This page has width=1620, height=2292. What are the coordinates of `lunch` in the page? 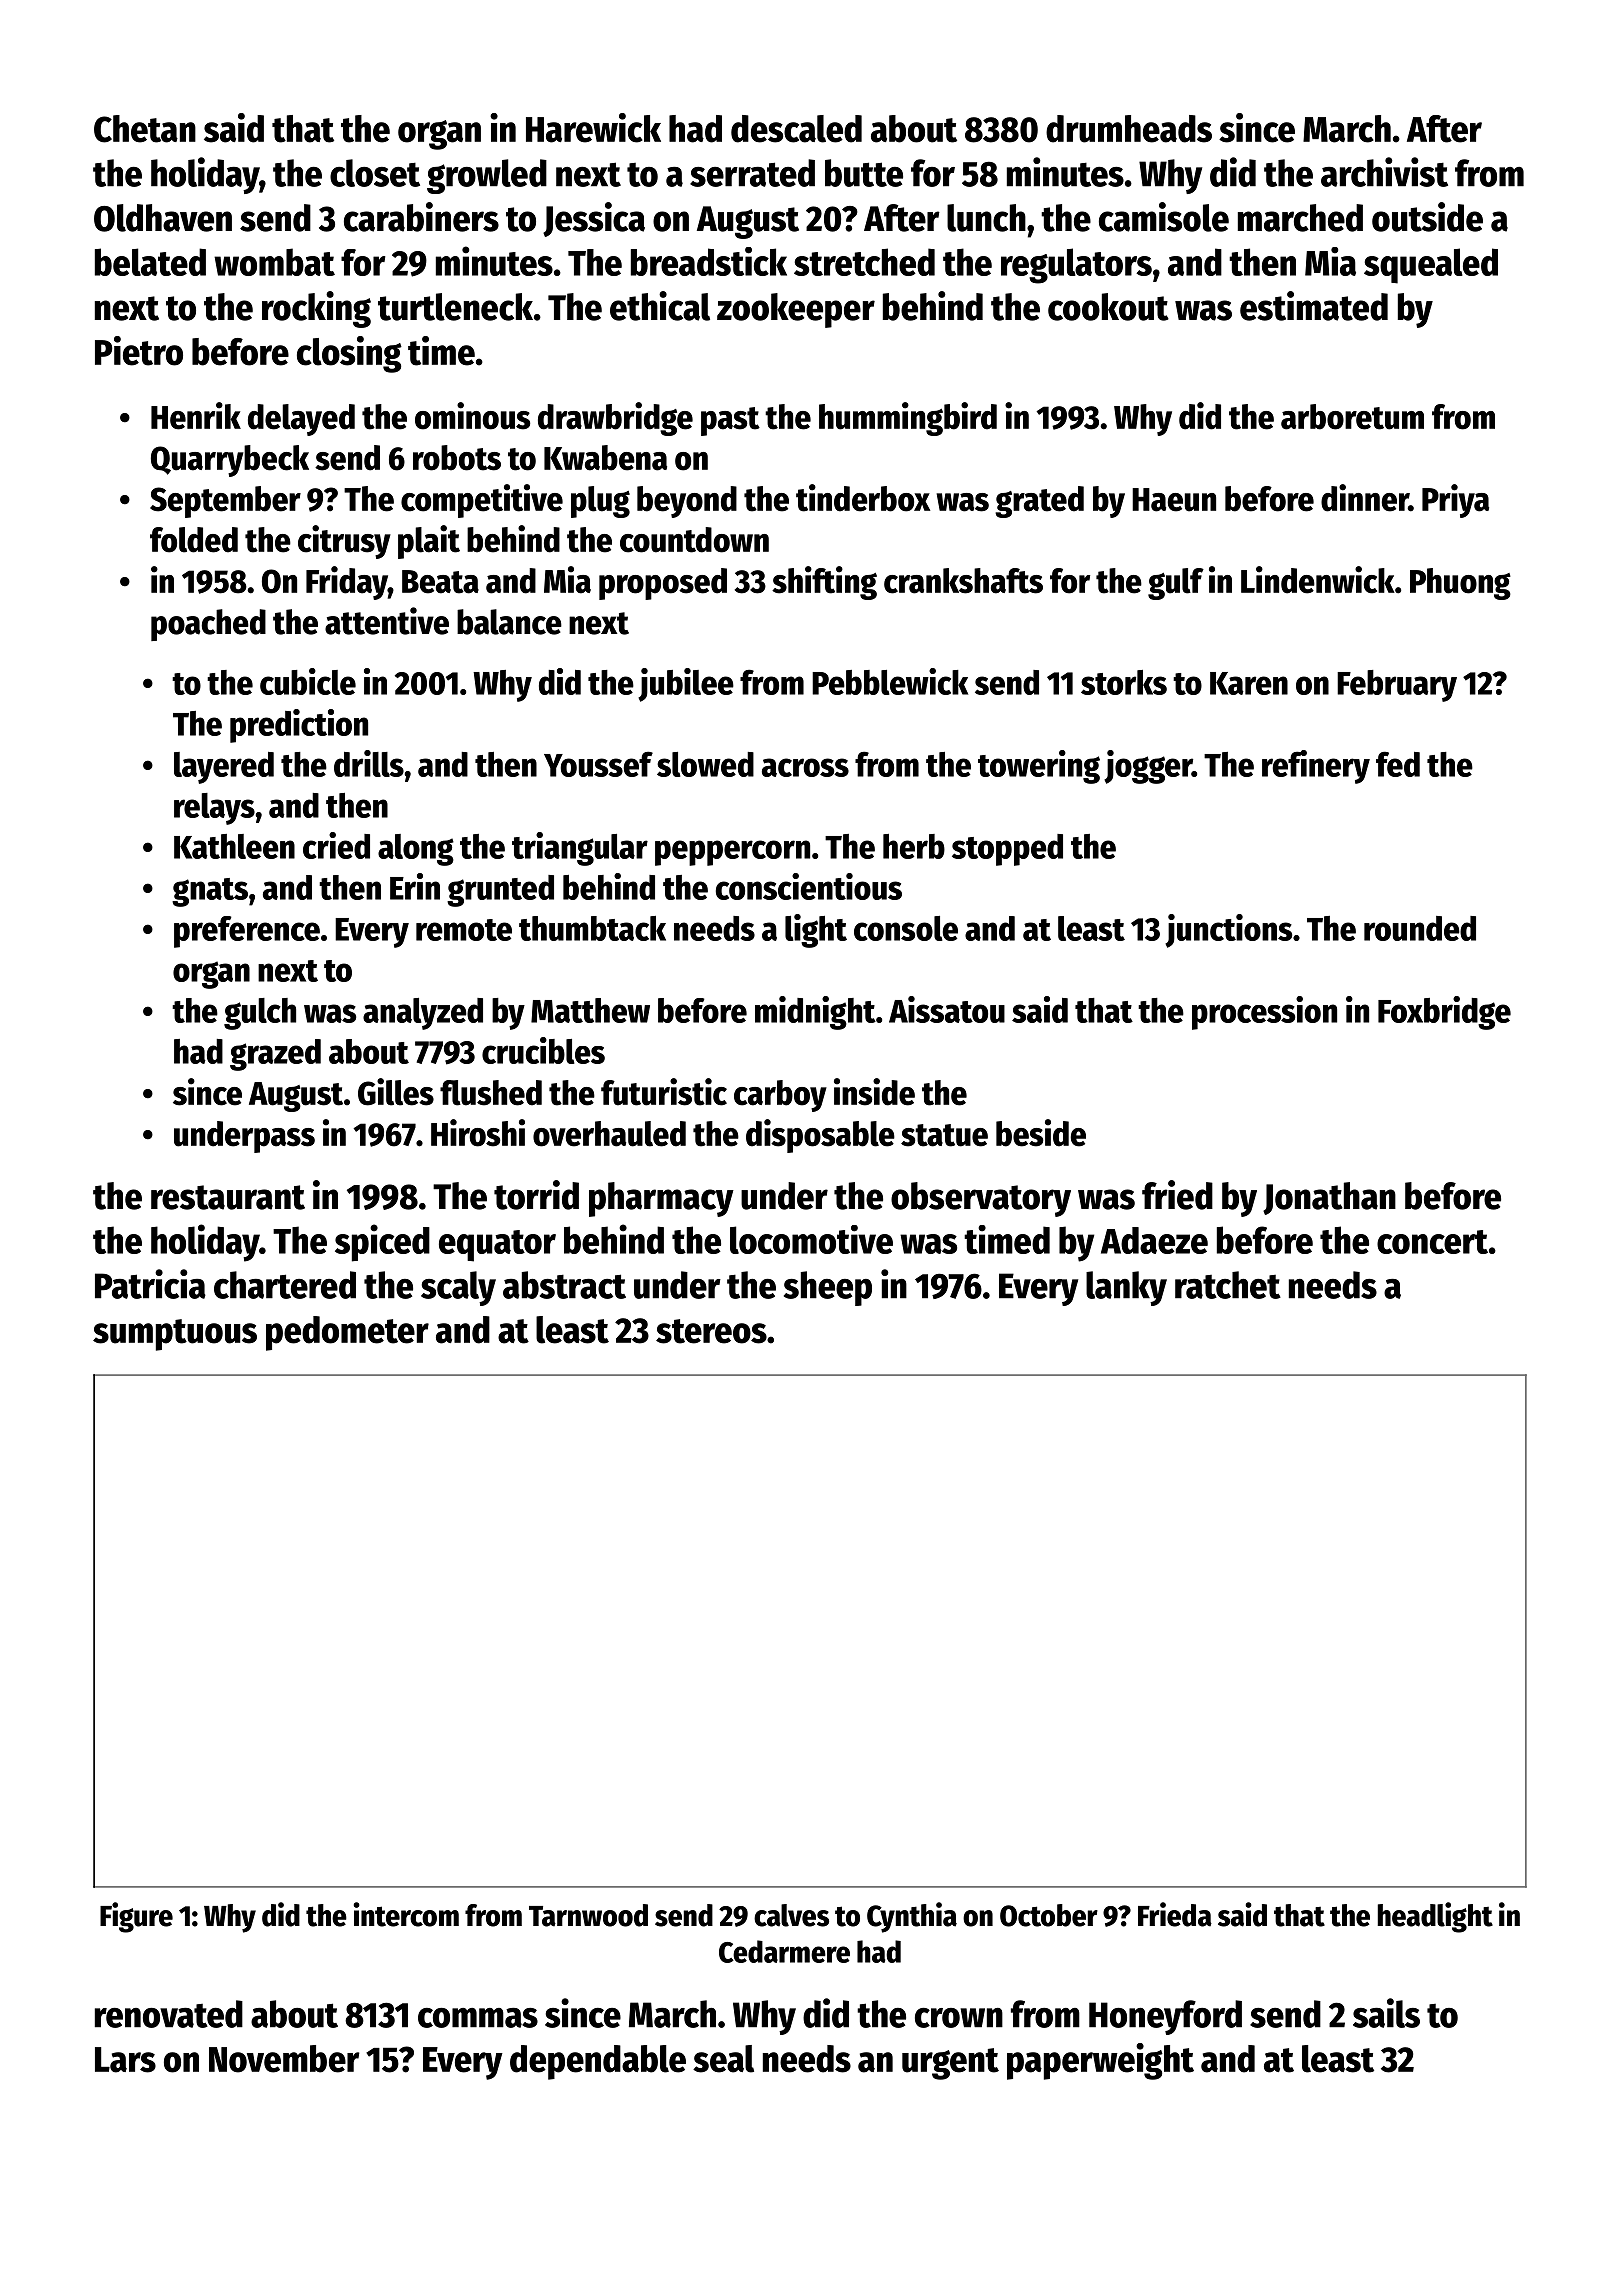 It's located at (986, 218).
